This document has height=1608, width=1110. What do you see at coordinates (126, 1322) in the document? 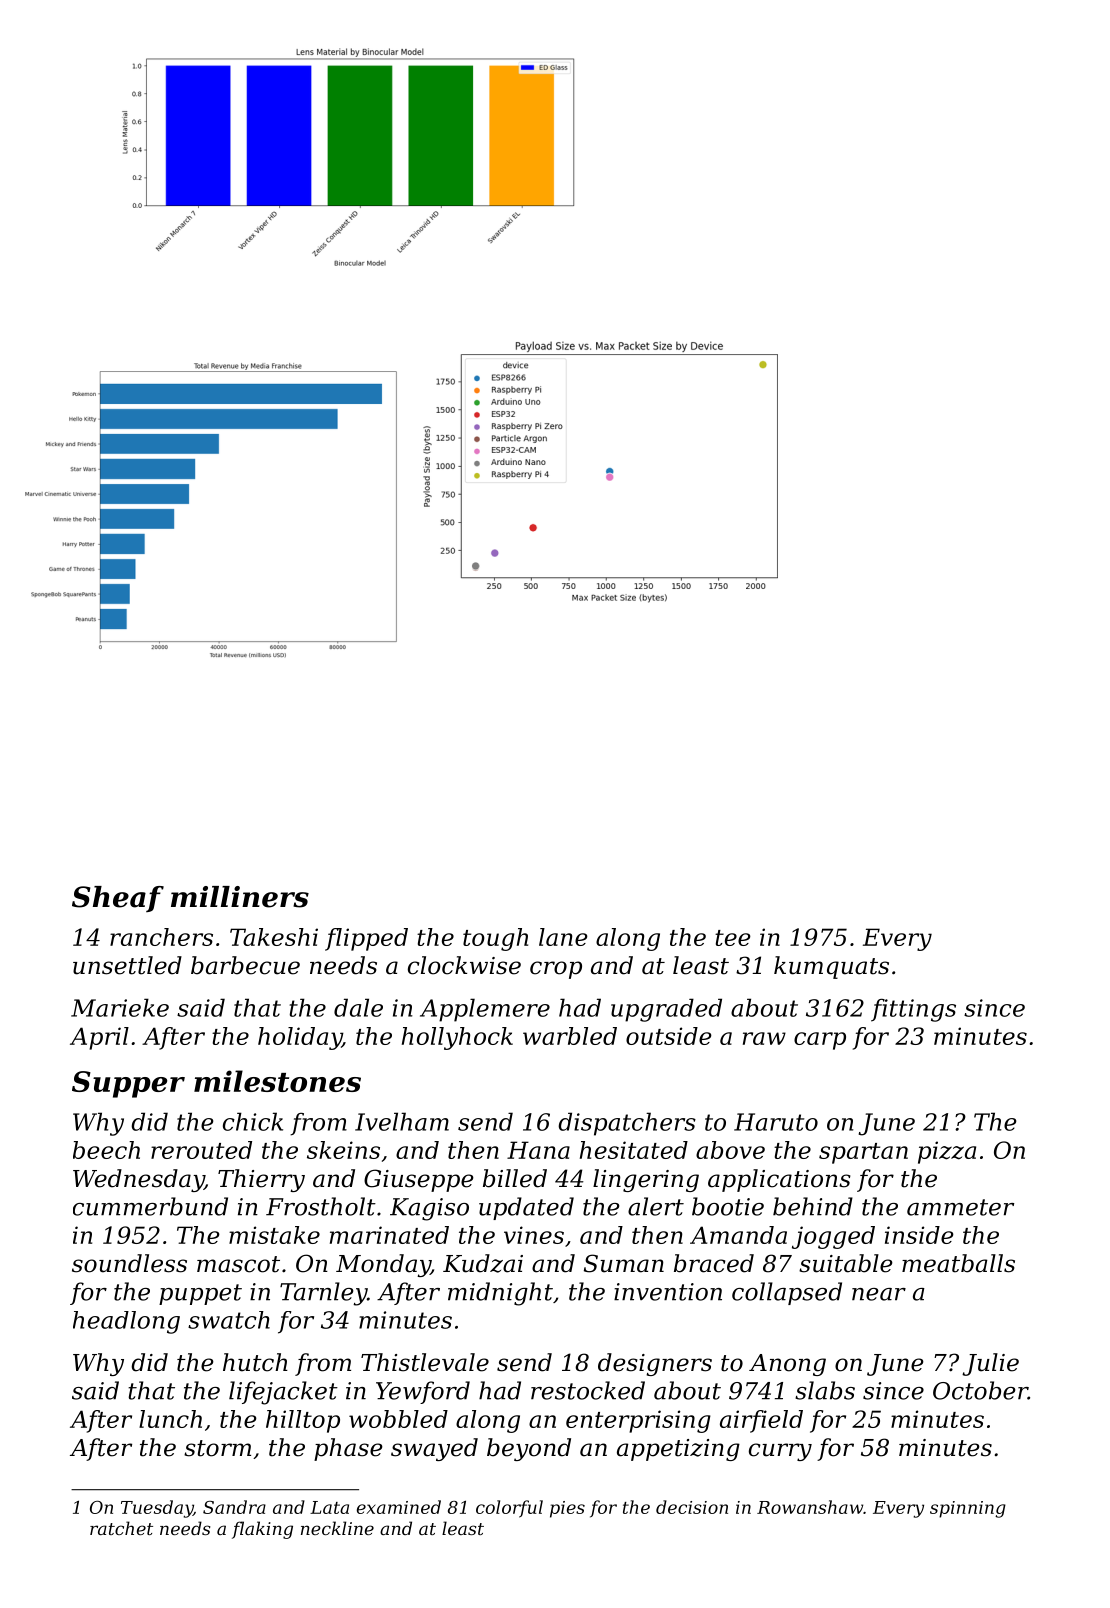
I see `headlong` at bounding box center [126, 1322].
